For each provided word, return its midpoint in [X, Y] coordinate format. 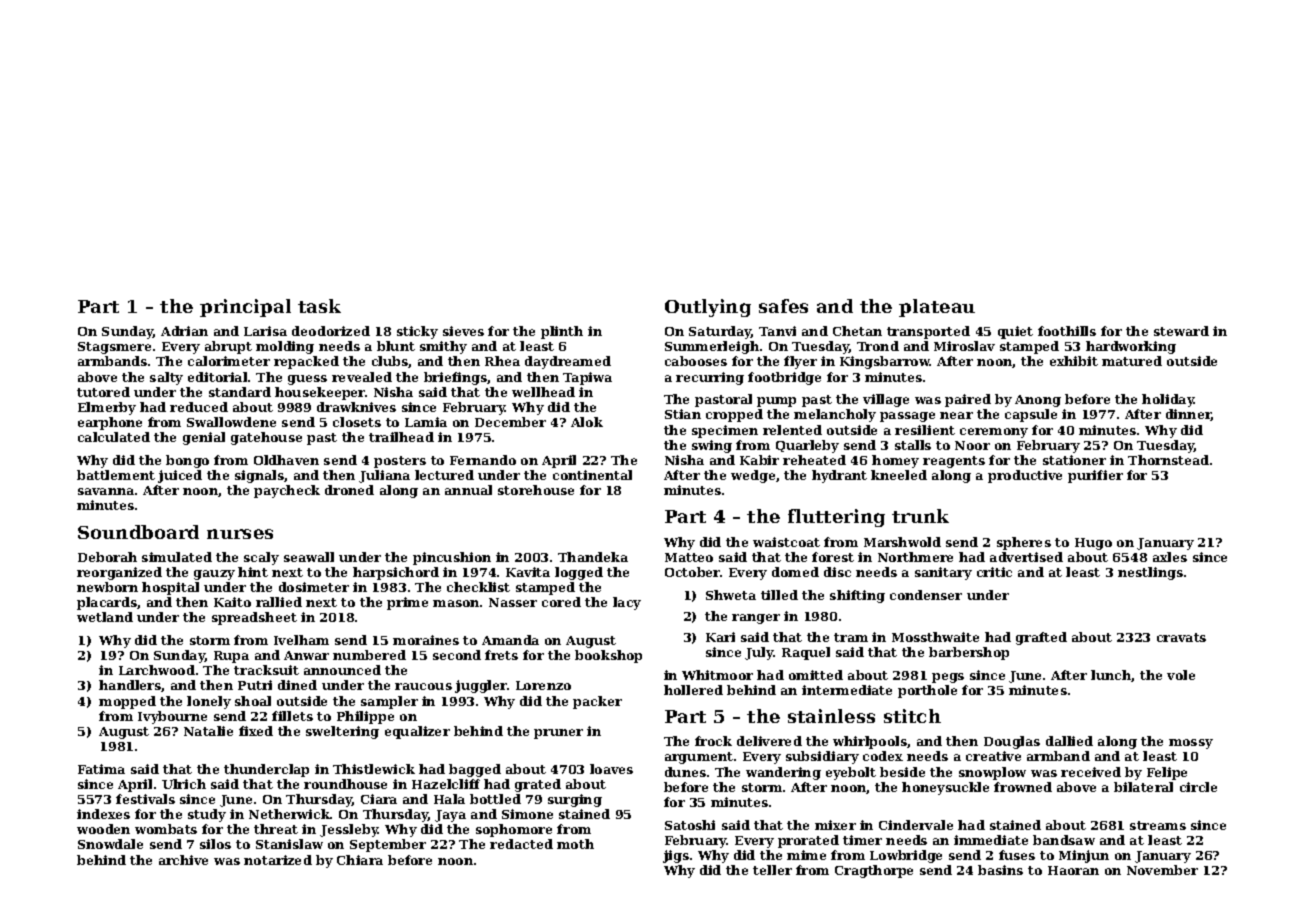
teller [772, 870]
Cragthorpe [874, 871]
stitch [912, 716]
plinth [562, 332]
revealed [362, 377]
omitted [816, 675]
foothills [1067, 331]
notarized [278, 860]
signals [259, 476]
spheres [1024, 543]
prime [407, 603]
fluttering [836, 518]
